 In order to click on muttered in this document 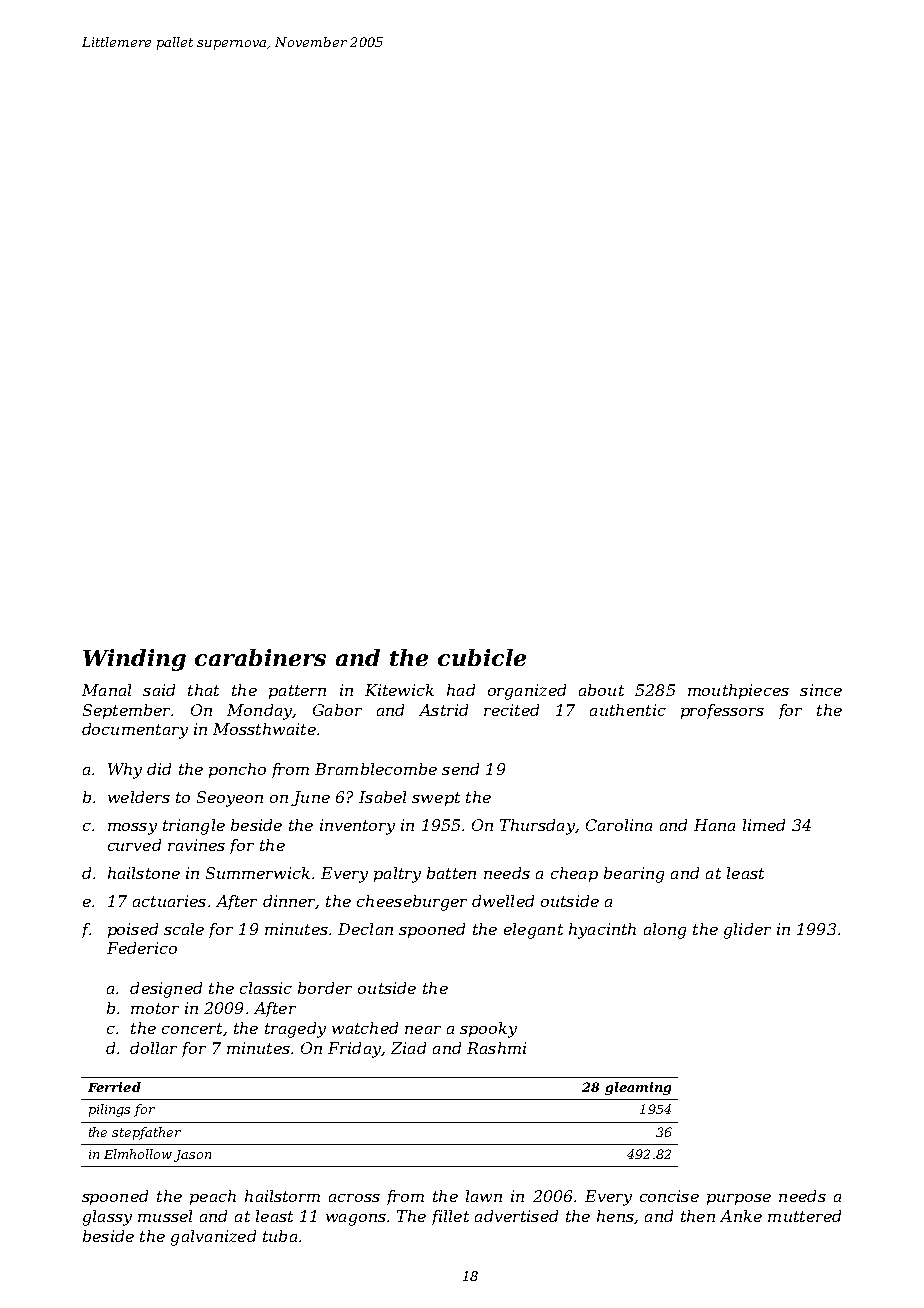, I will do `click(804, 1216)`.
